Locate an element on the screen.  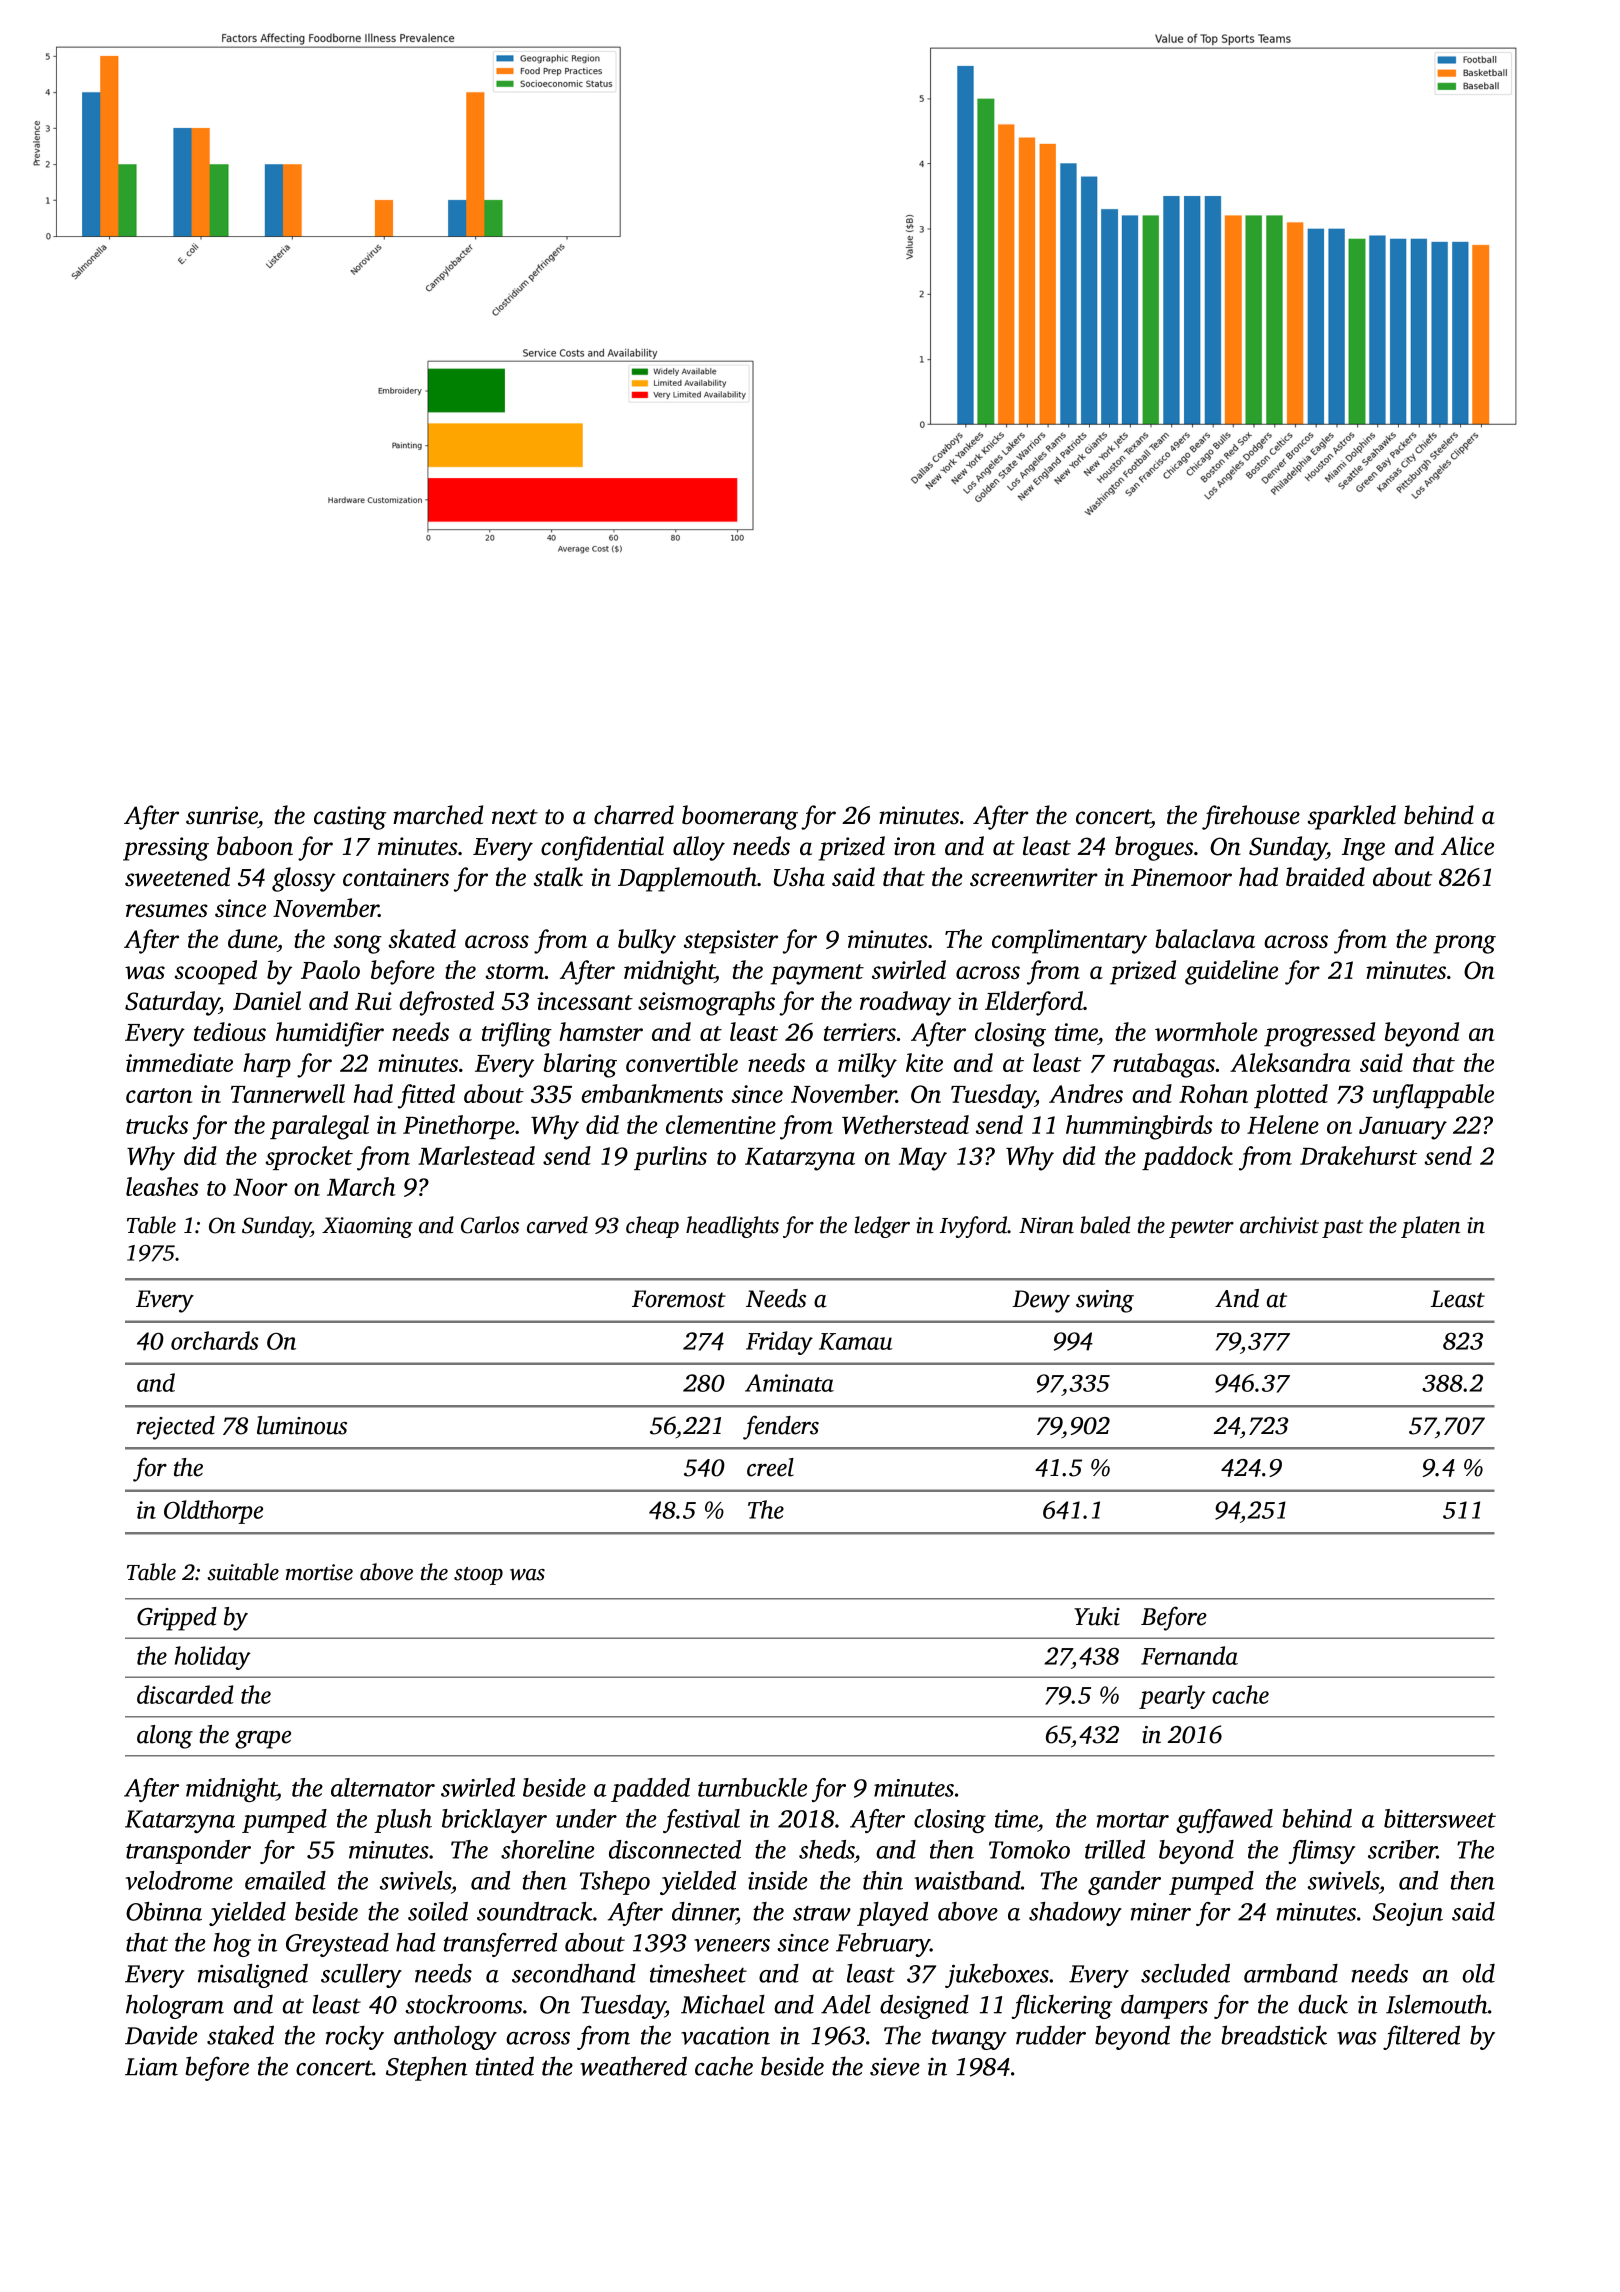
Aleksandra is located at coordinates (1290, 1062).
